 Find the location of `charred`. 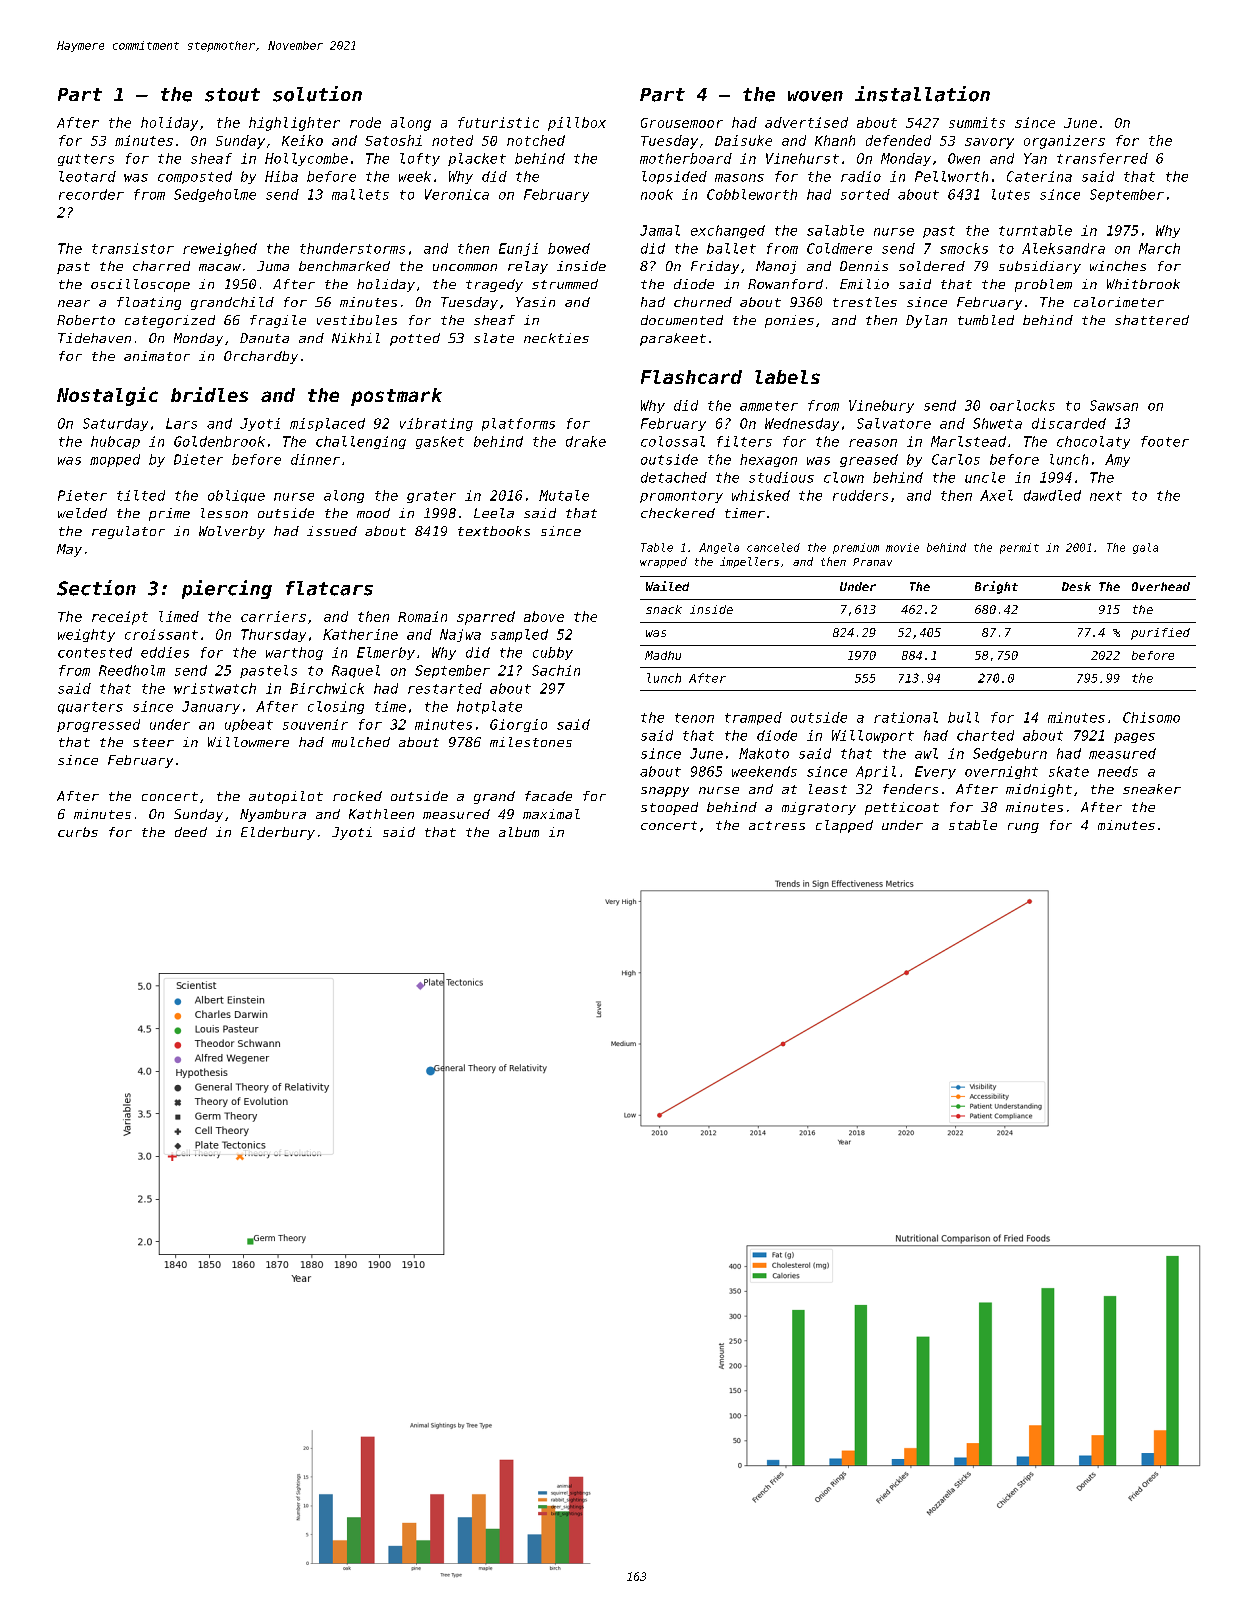

charred is located at coordinates (161, 266).
